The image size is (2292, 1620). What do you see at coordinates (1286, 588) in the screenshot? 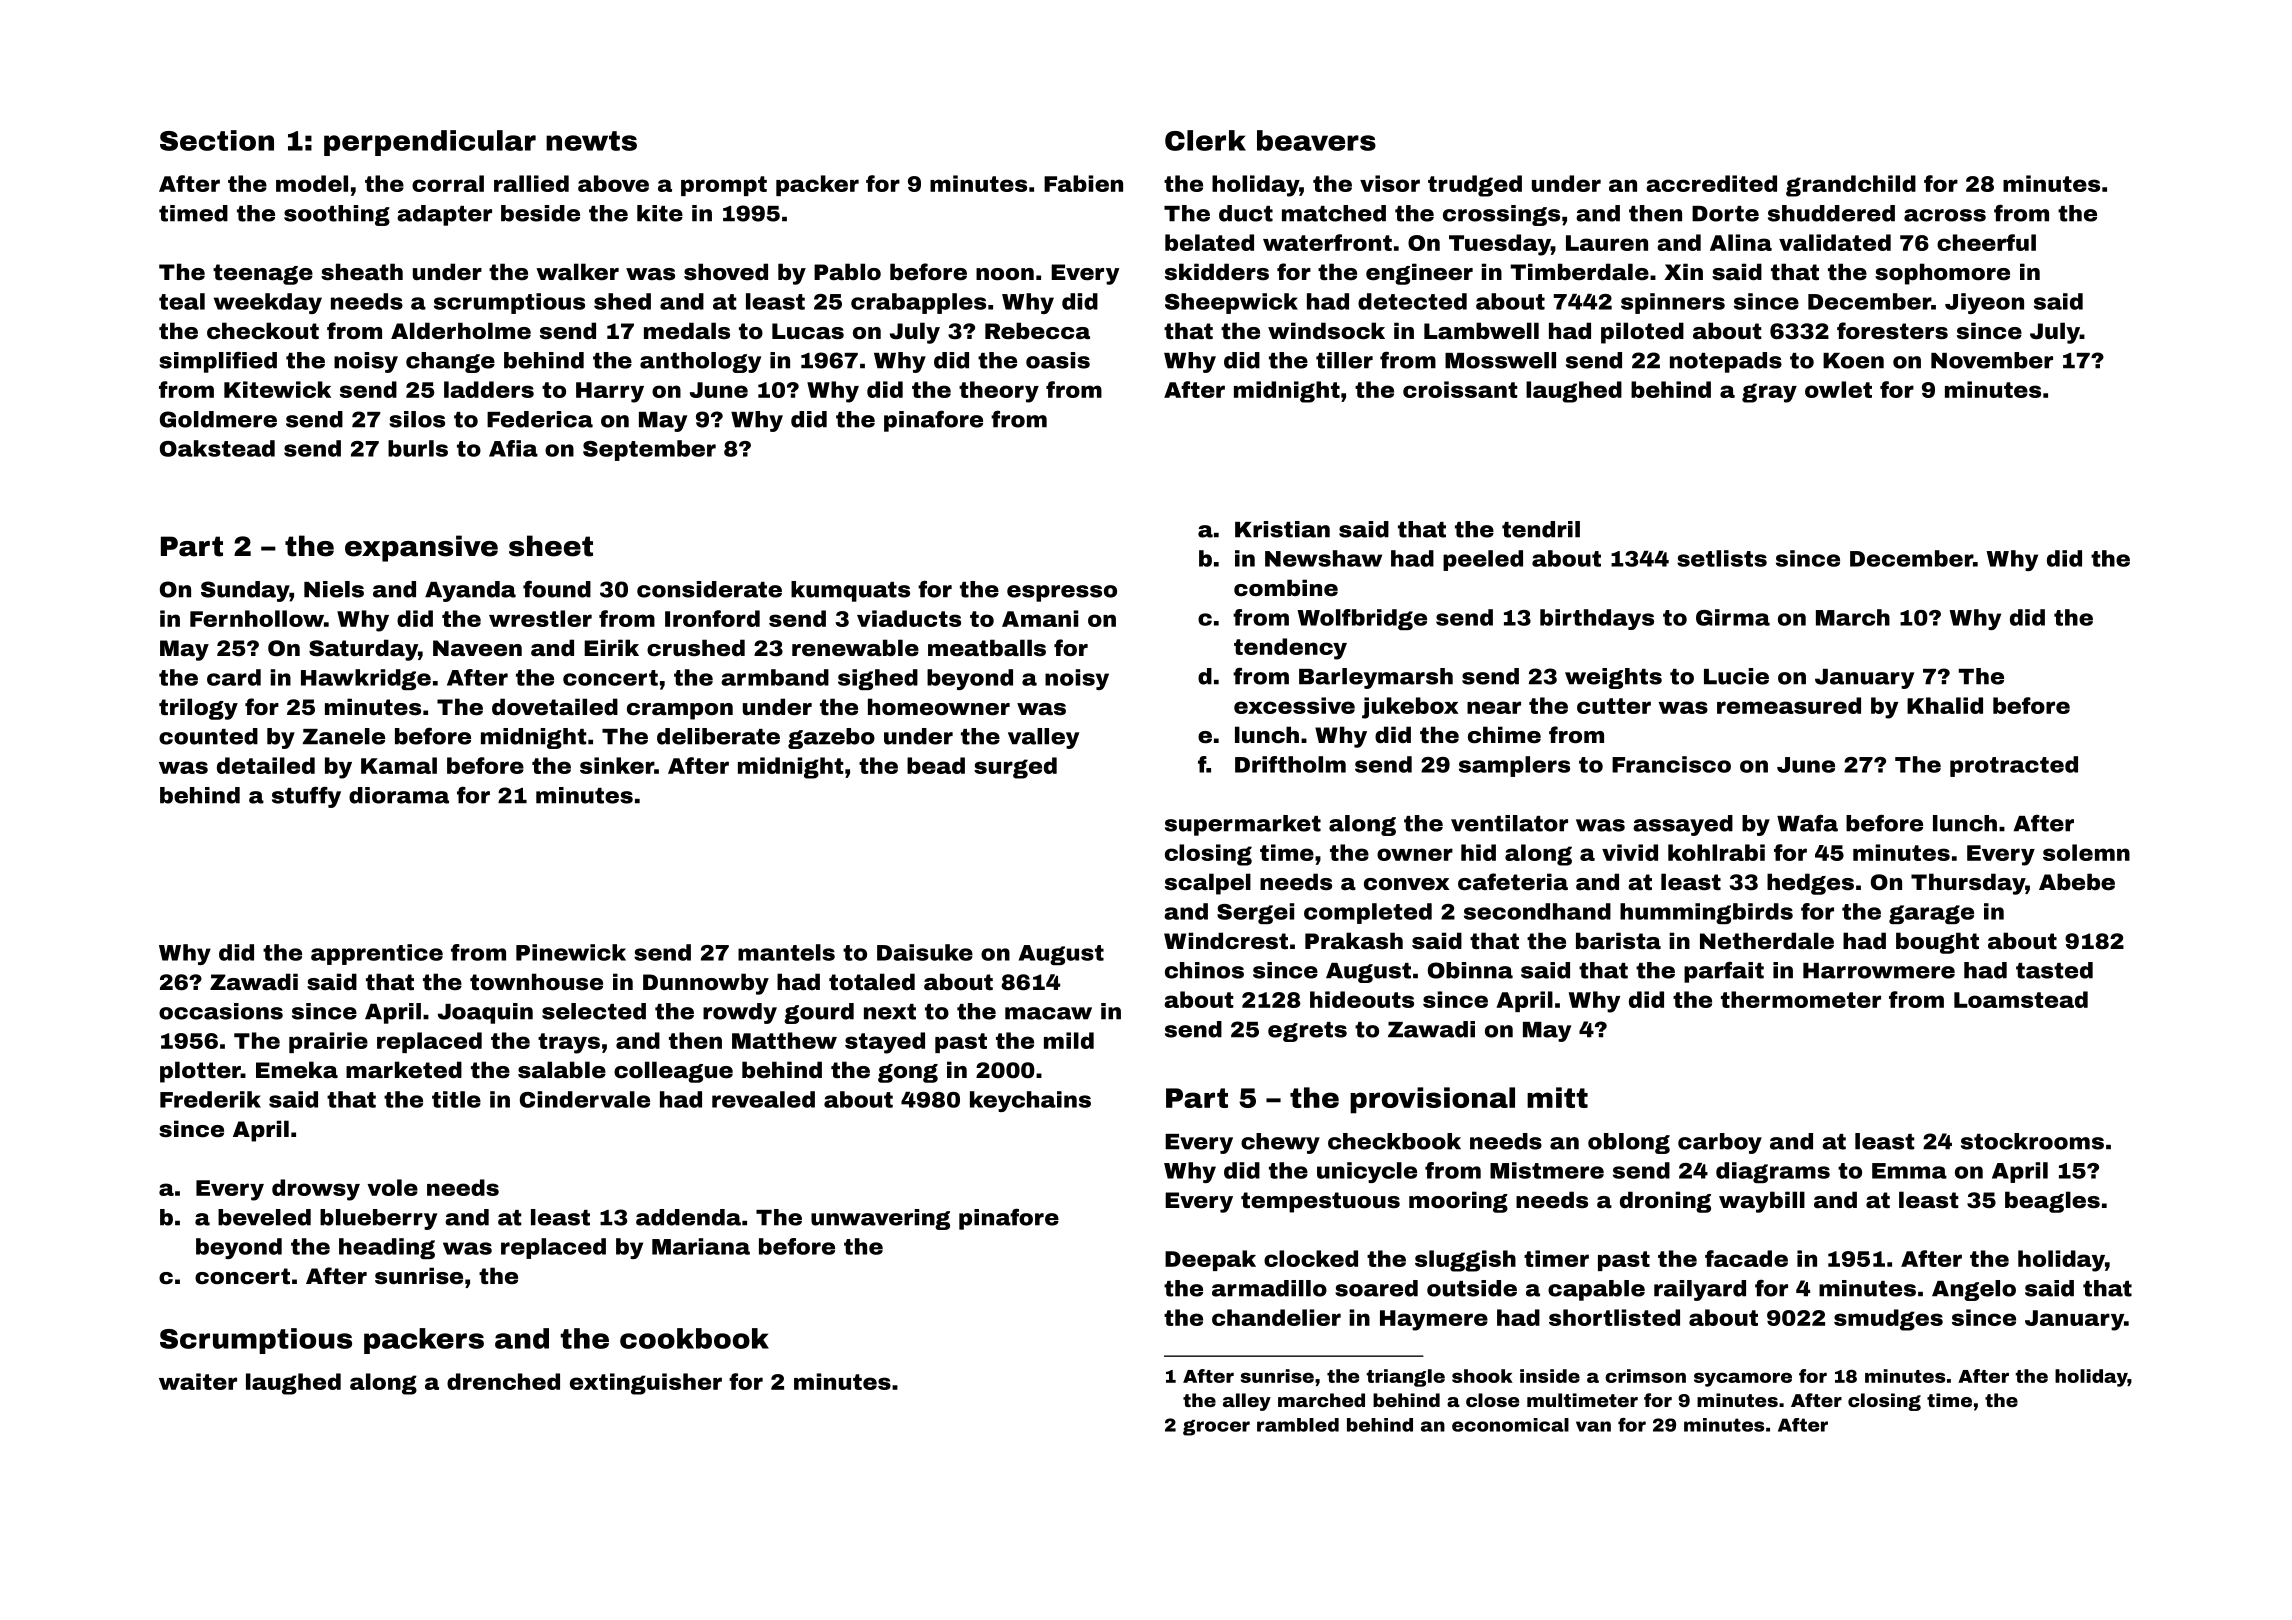
I see `combine` at bounding box center [1286, 588].
